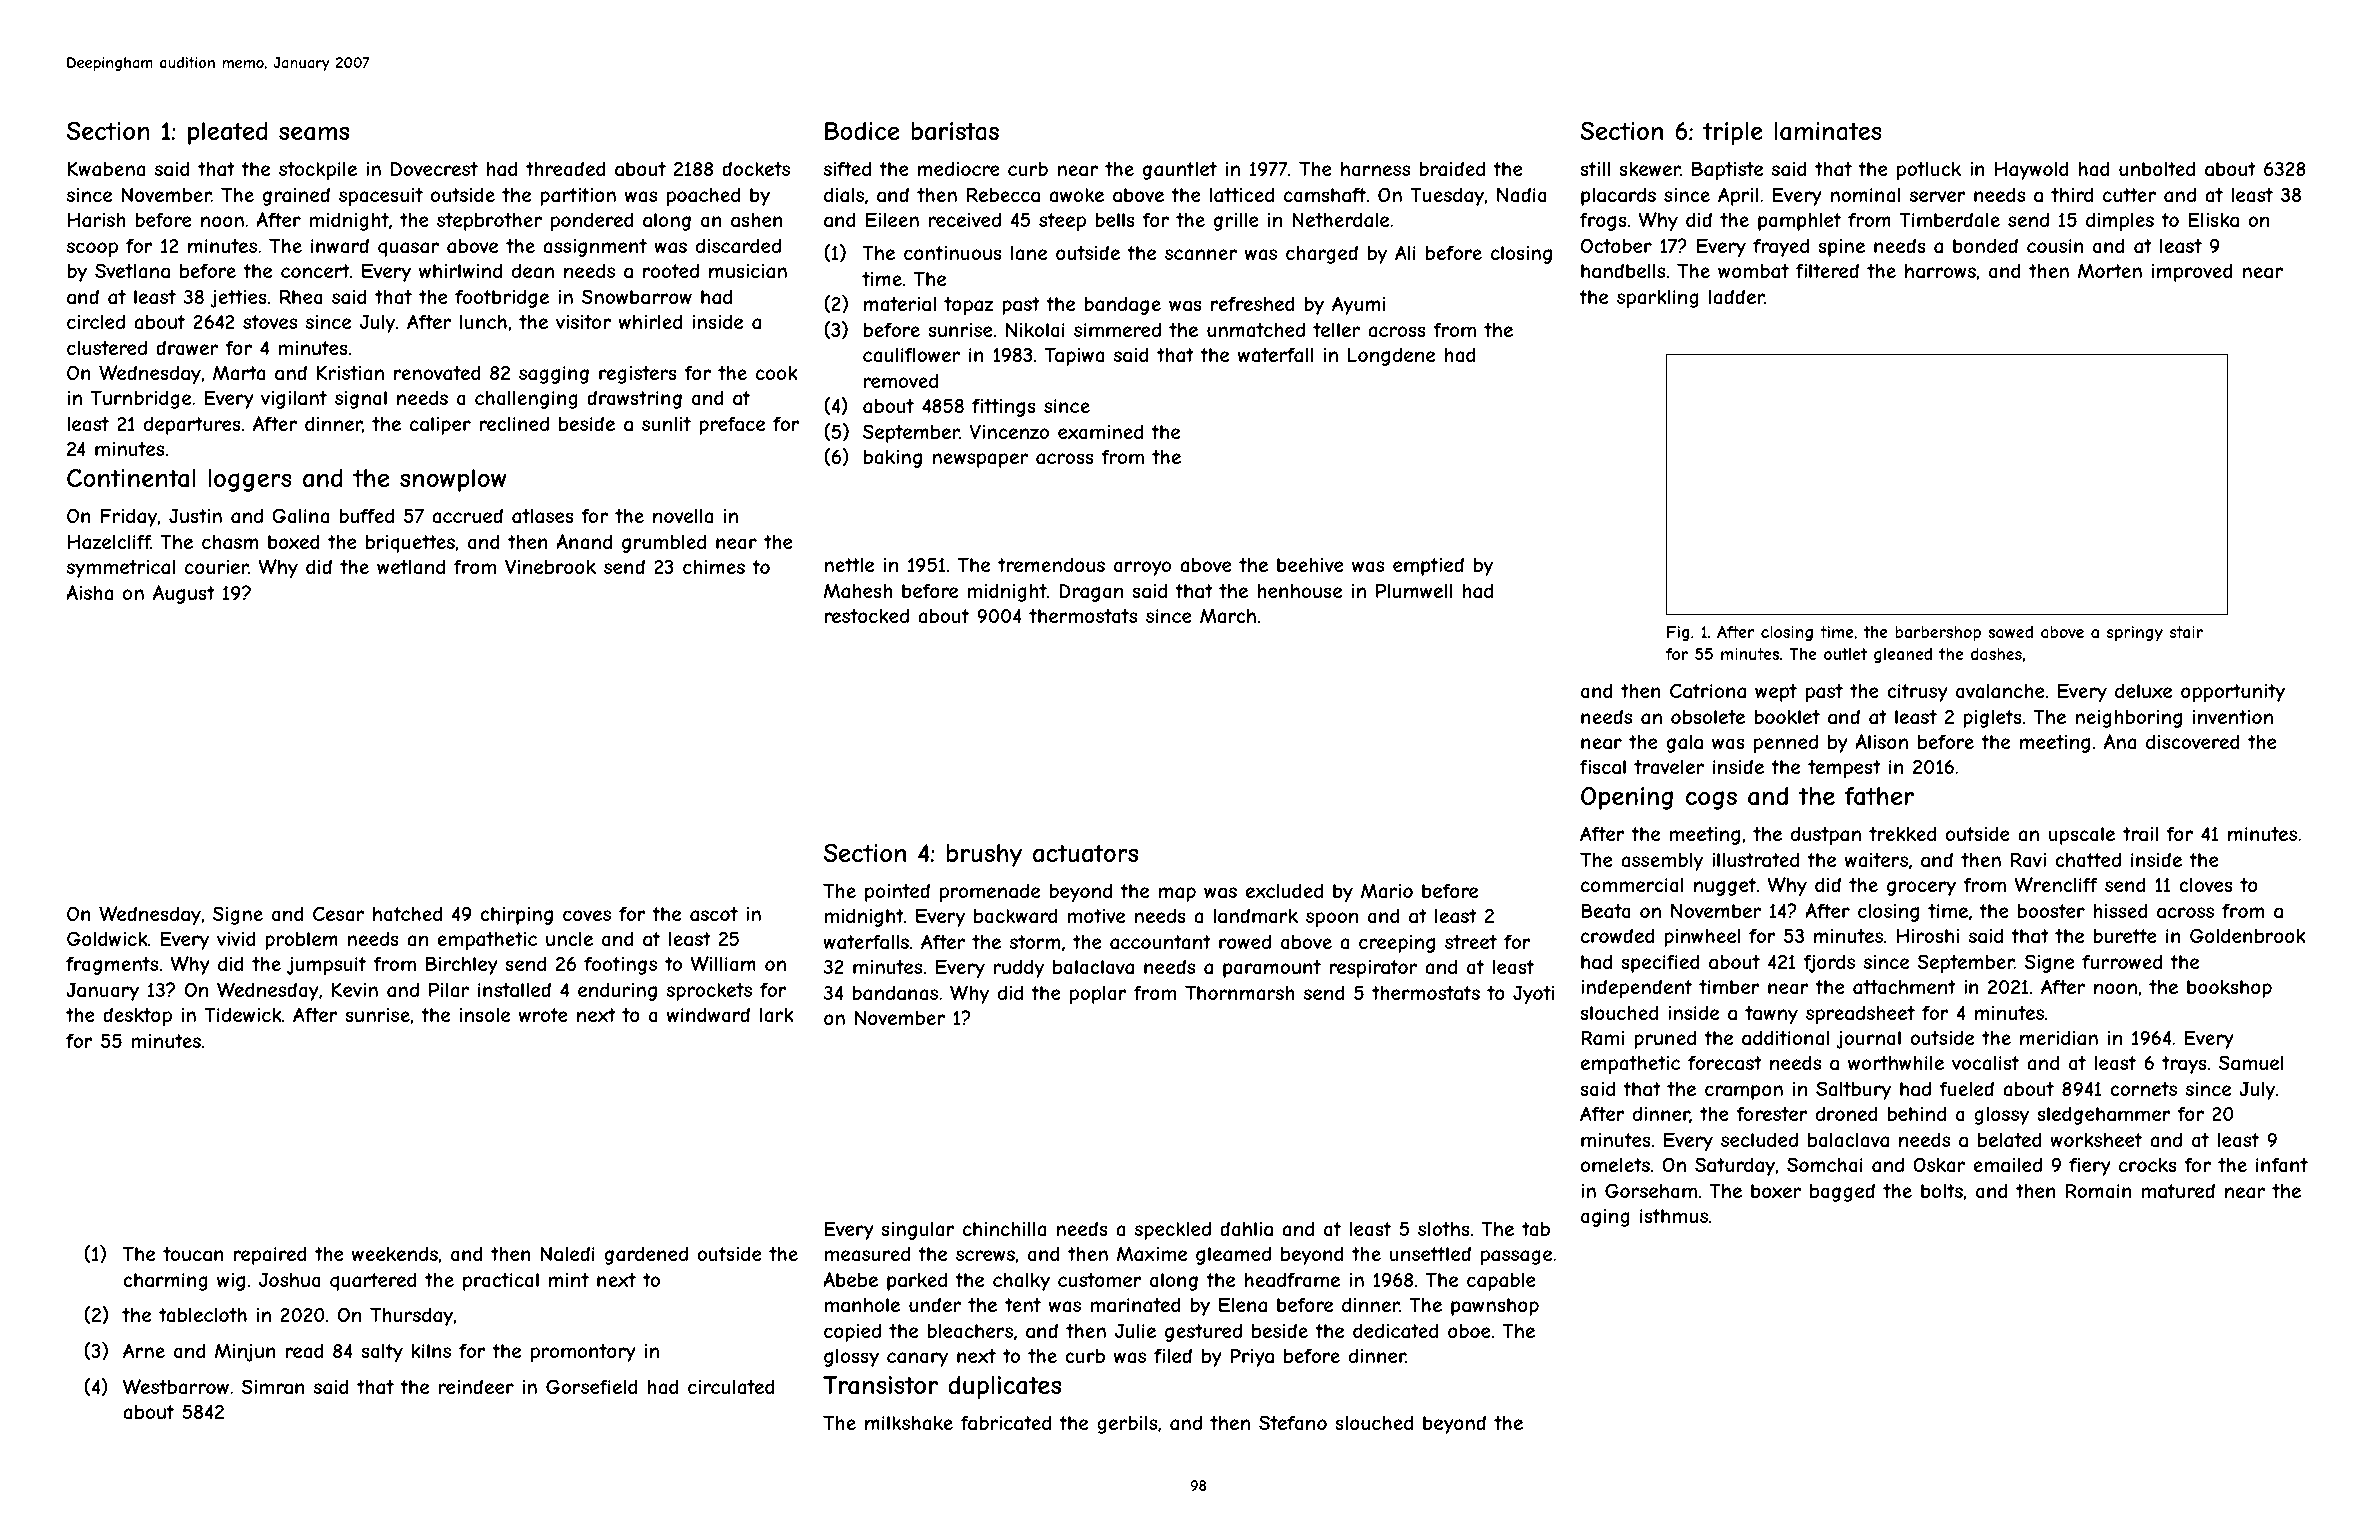  Describe the element at coordinates (756, 168) in the screenshot. I see `dockets` at that location.
